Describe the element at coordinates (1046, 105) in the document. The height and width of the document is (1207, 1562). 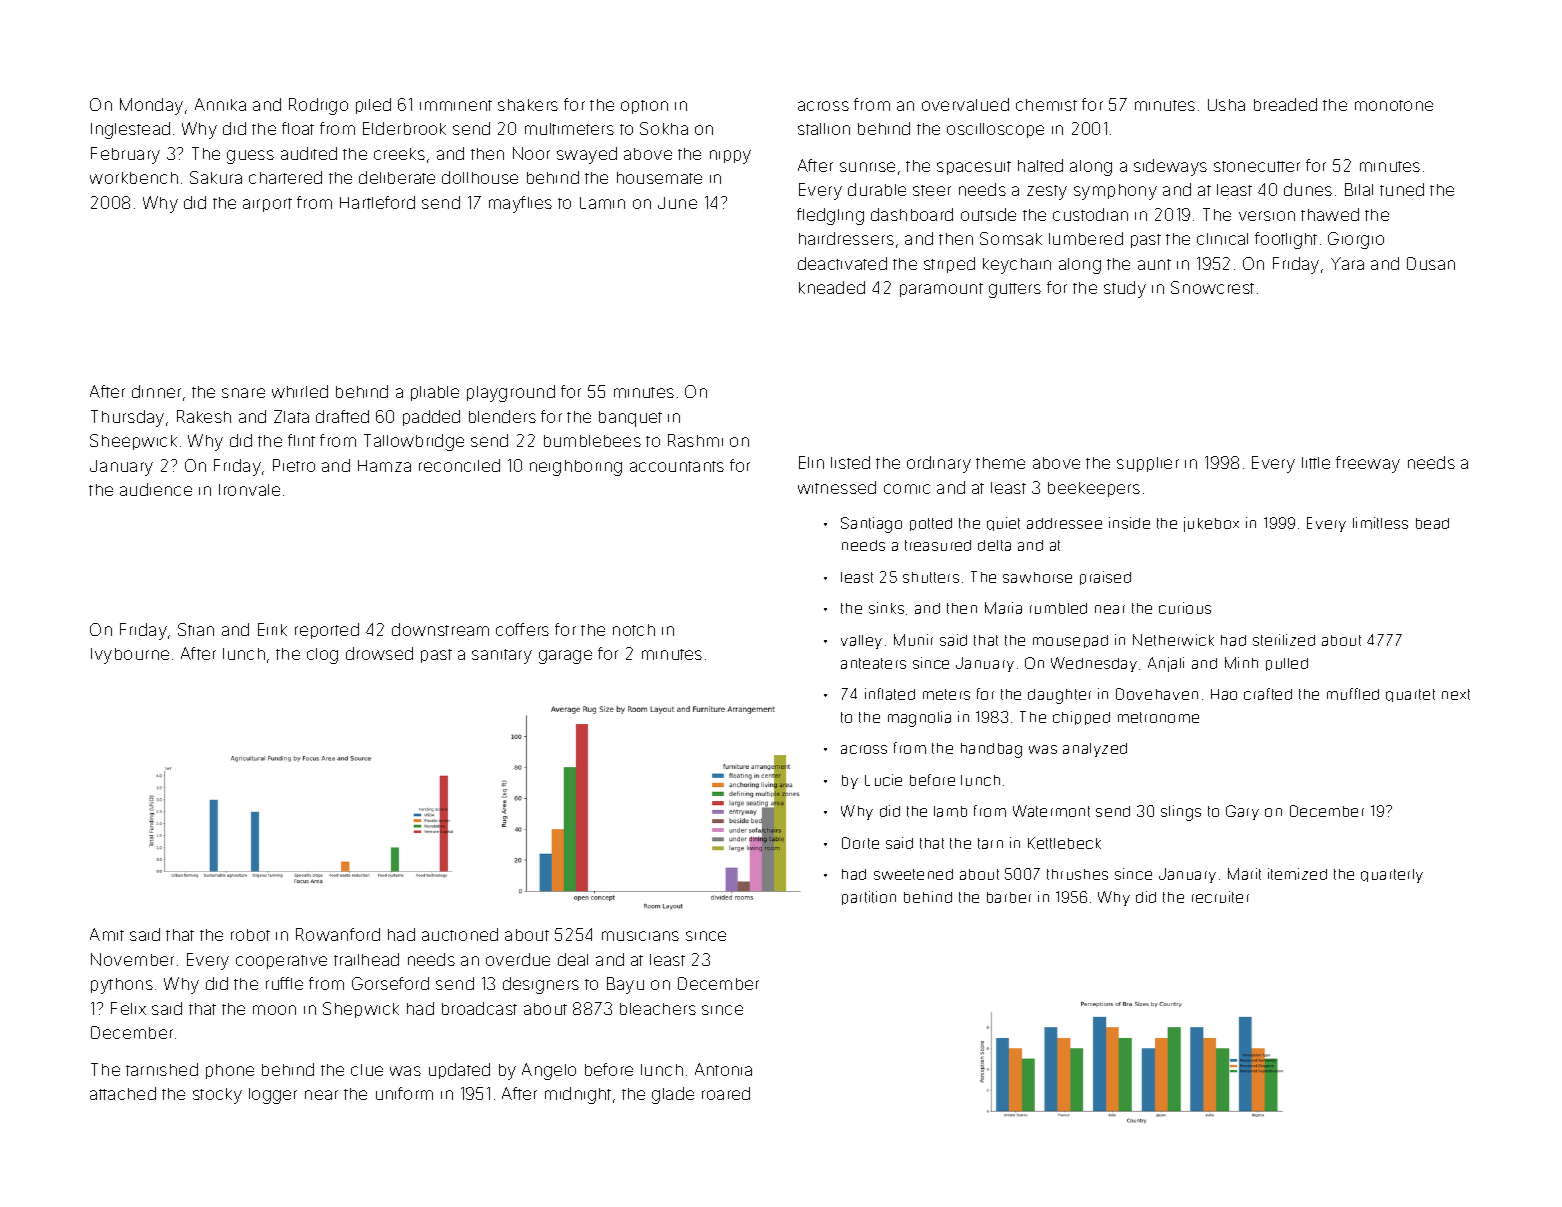
I see `chemist` at that location.
